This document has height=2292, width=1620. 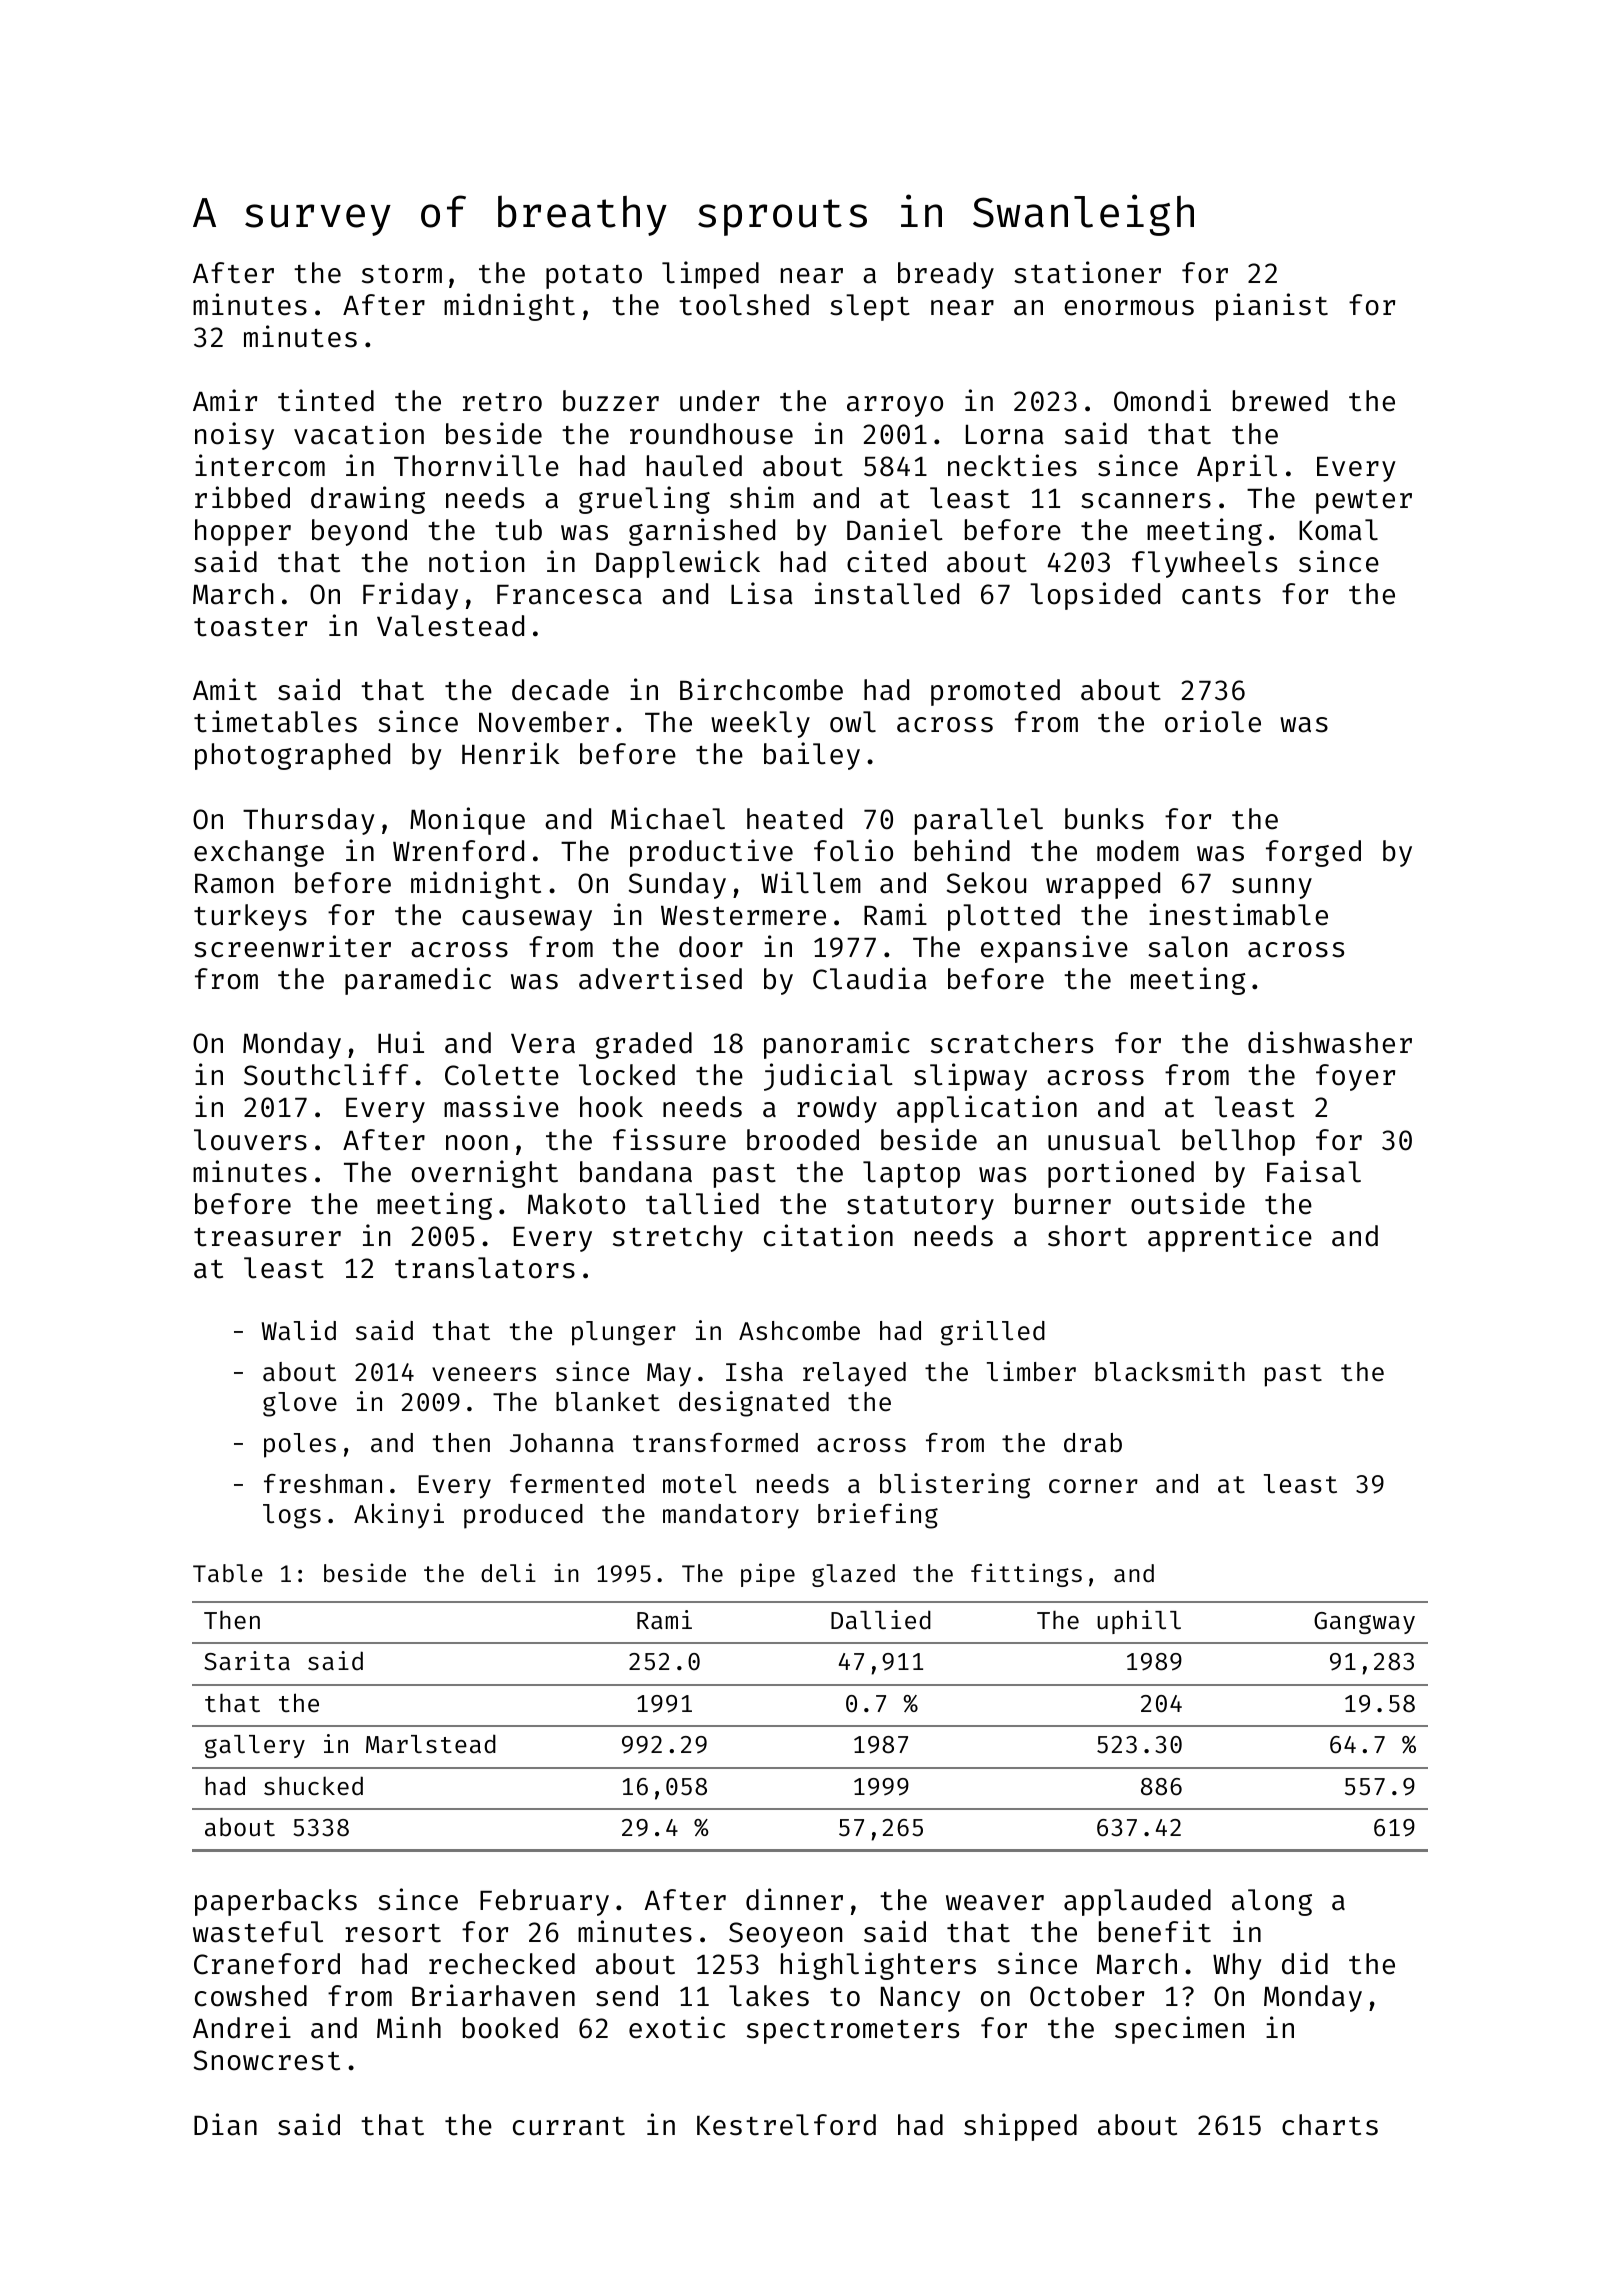 I want to click on dishwasher, so click(x=1330, y=1042).
